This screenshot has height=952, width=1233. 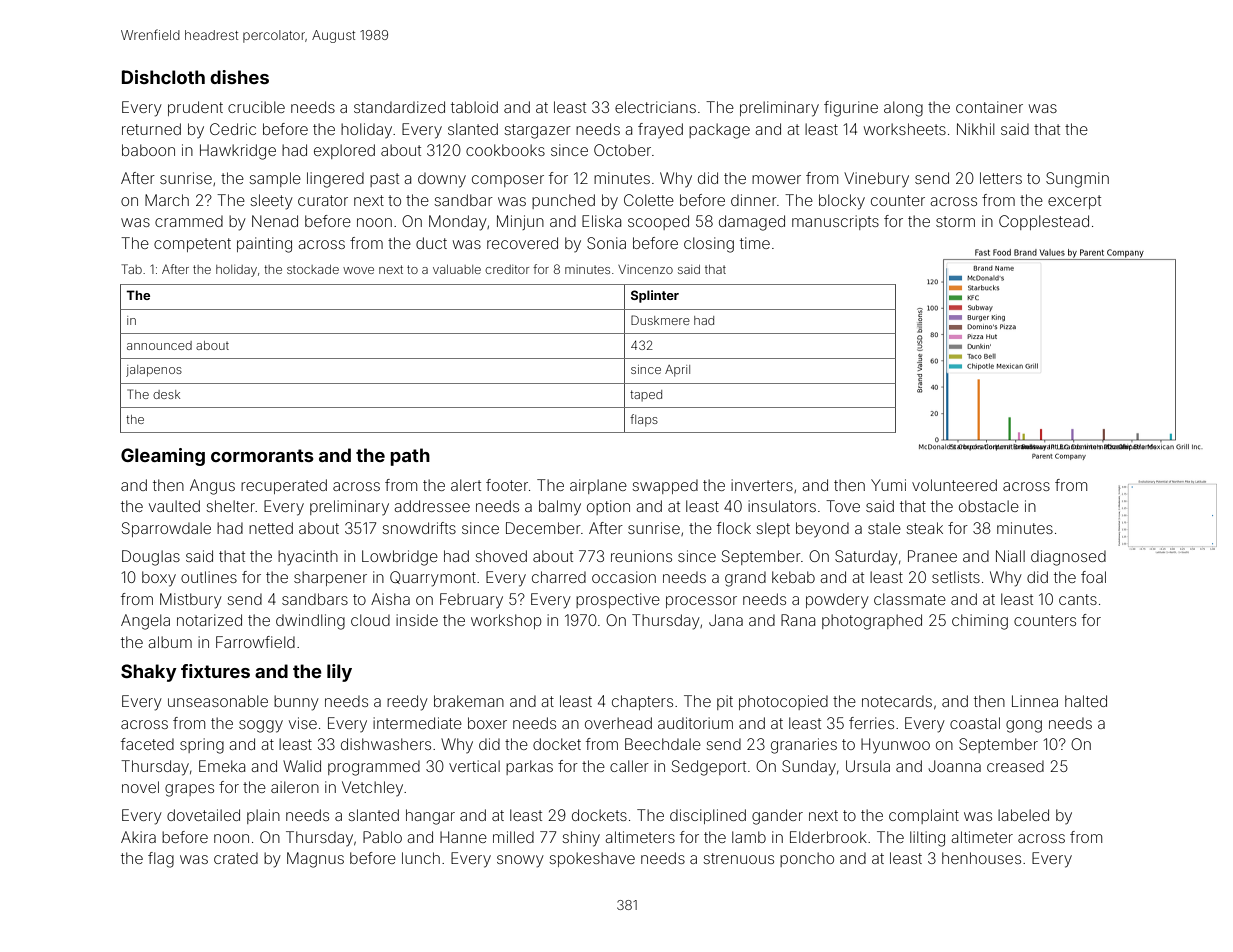 What do you see at coordinates (166, 529) in the screenshot?
I see `Sparrowdale` at bounding box center [166, 529].
